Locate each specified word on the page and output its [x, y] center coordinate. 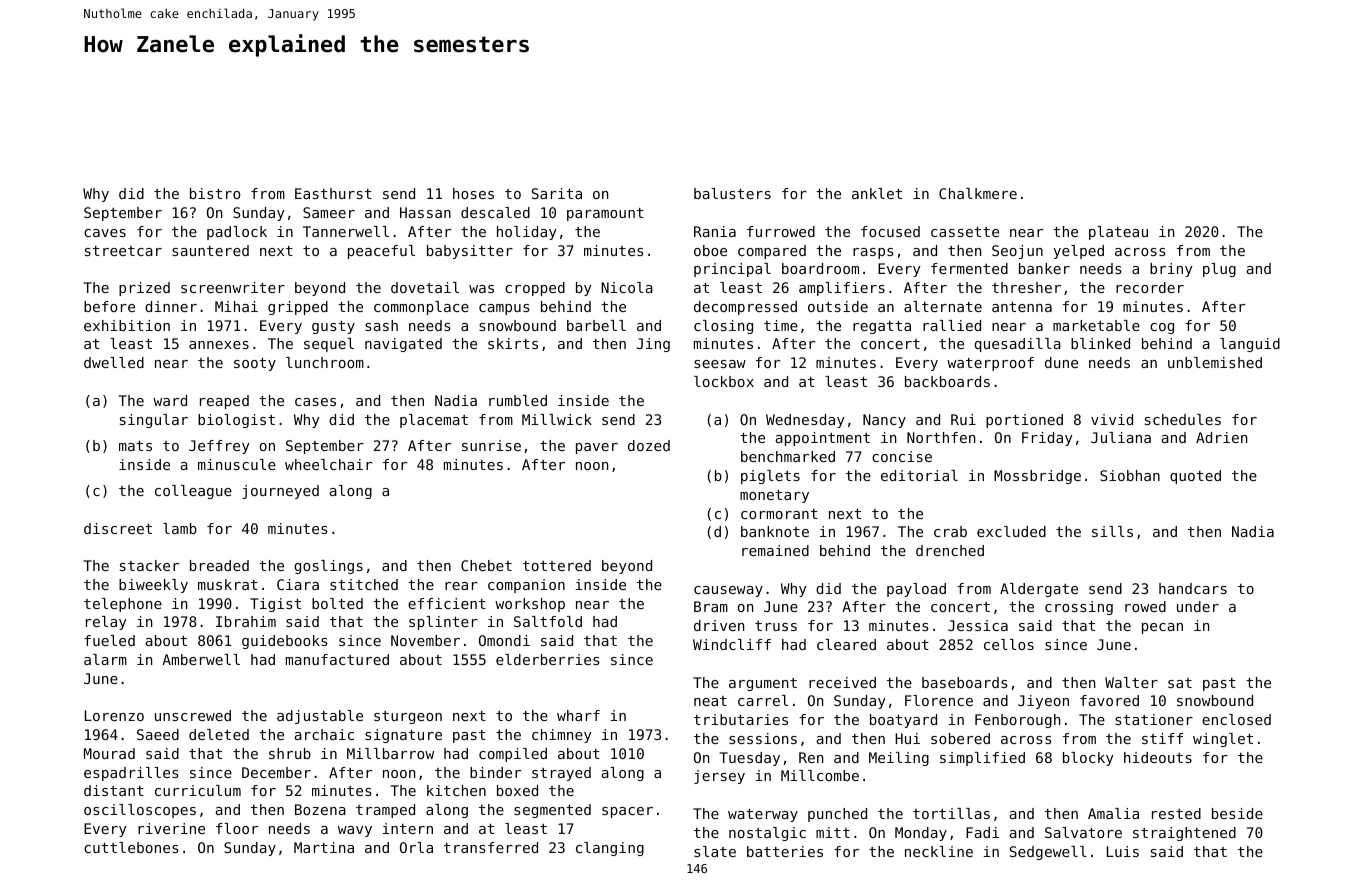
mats [135, 446]
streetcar [123, 251]
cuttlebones [131, 847]
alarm [105, 659]
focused [890, 231]
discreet [118, 528]
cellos [1009, 644]
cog [1162, 328]
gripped [298, 308]
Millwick [557, 419]
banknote [775, 531]
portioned [1024, 421]
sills [1112, 531]
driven [719, 625]
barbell [596, 325]
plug [1219, 270]
